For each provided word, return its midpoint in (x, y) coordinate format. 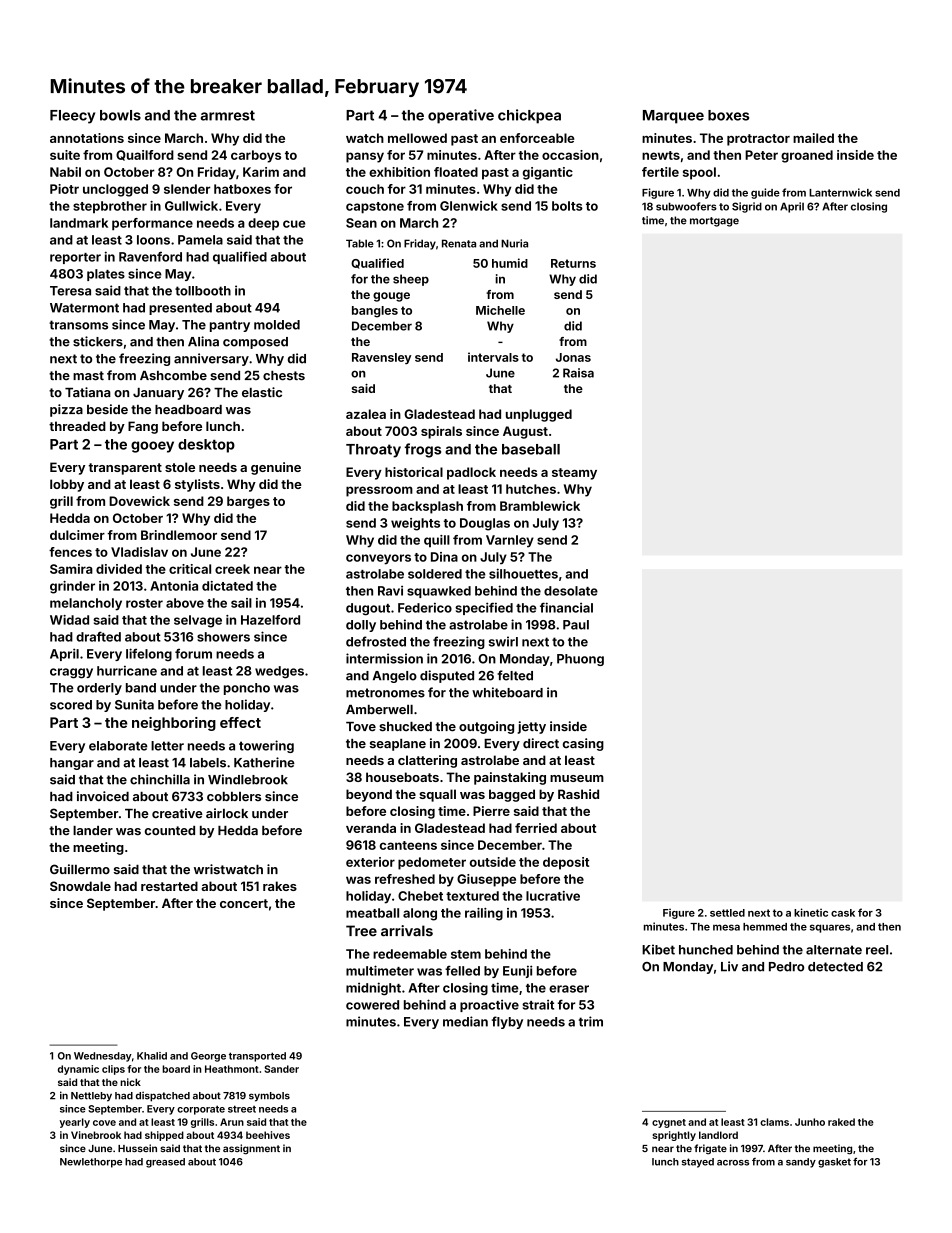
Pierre (491, 811)
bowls (120, 115)
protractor (758, 140)
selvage (198, 621)
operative (461, 116)
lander (93, 830)
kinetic (811, 912)
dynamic (78, 1070)
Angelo (395, 677)
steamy (574, 474)
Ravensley (381, 358)
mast (88, 376)
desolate (571, 591)
